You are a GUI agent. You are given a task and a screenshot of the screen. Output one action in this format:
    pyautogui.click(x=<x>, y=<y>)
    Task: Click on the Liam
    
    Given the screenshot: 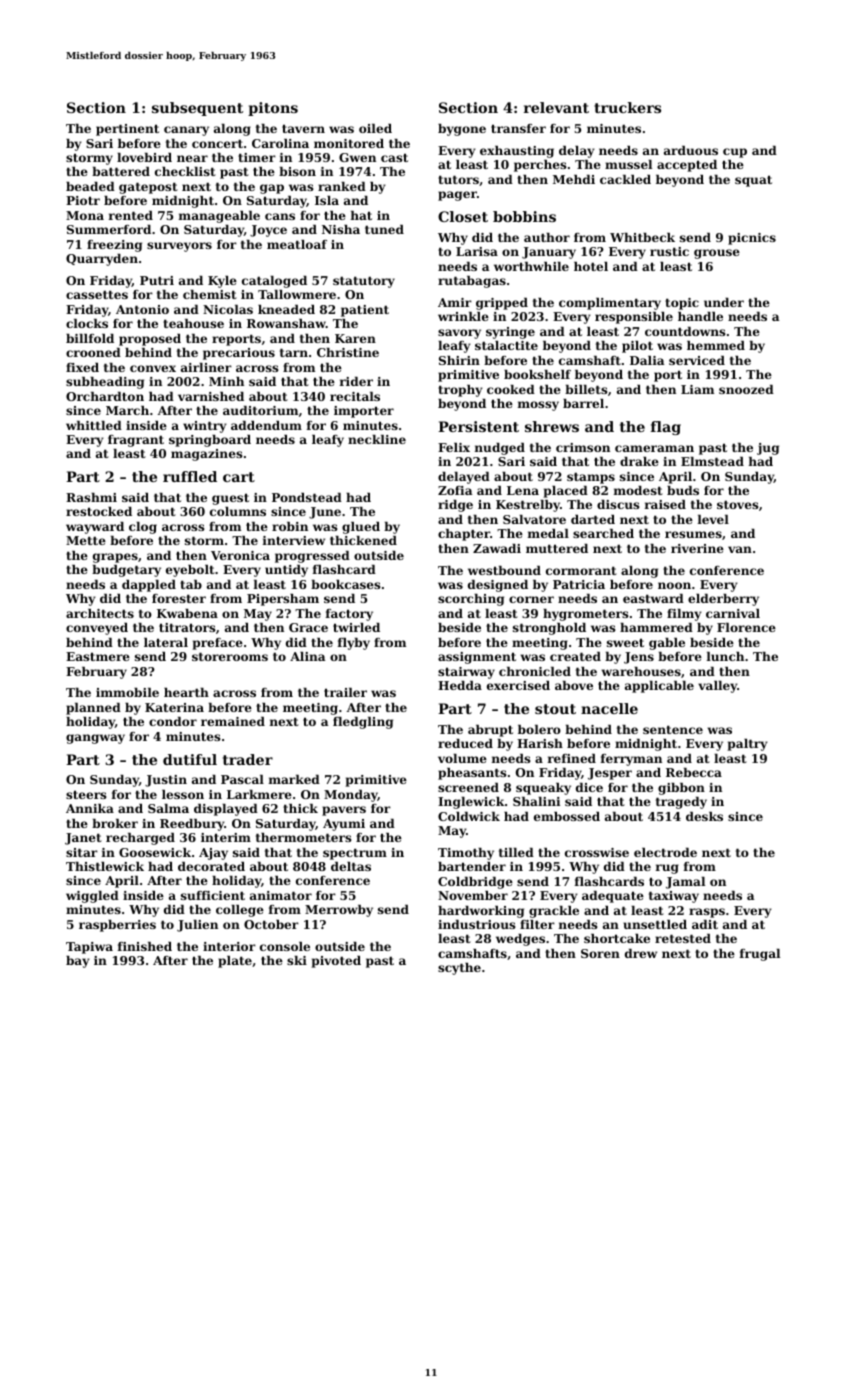 What is the action you would take?
    pyautogui.click(x=697, y=389)
